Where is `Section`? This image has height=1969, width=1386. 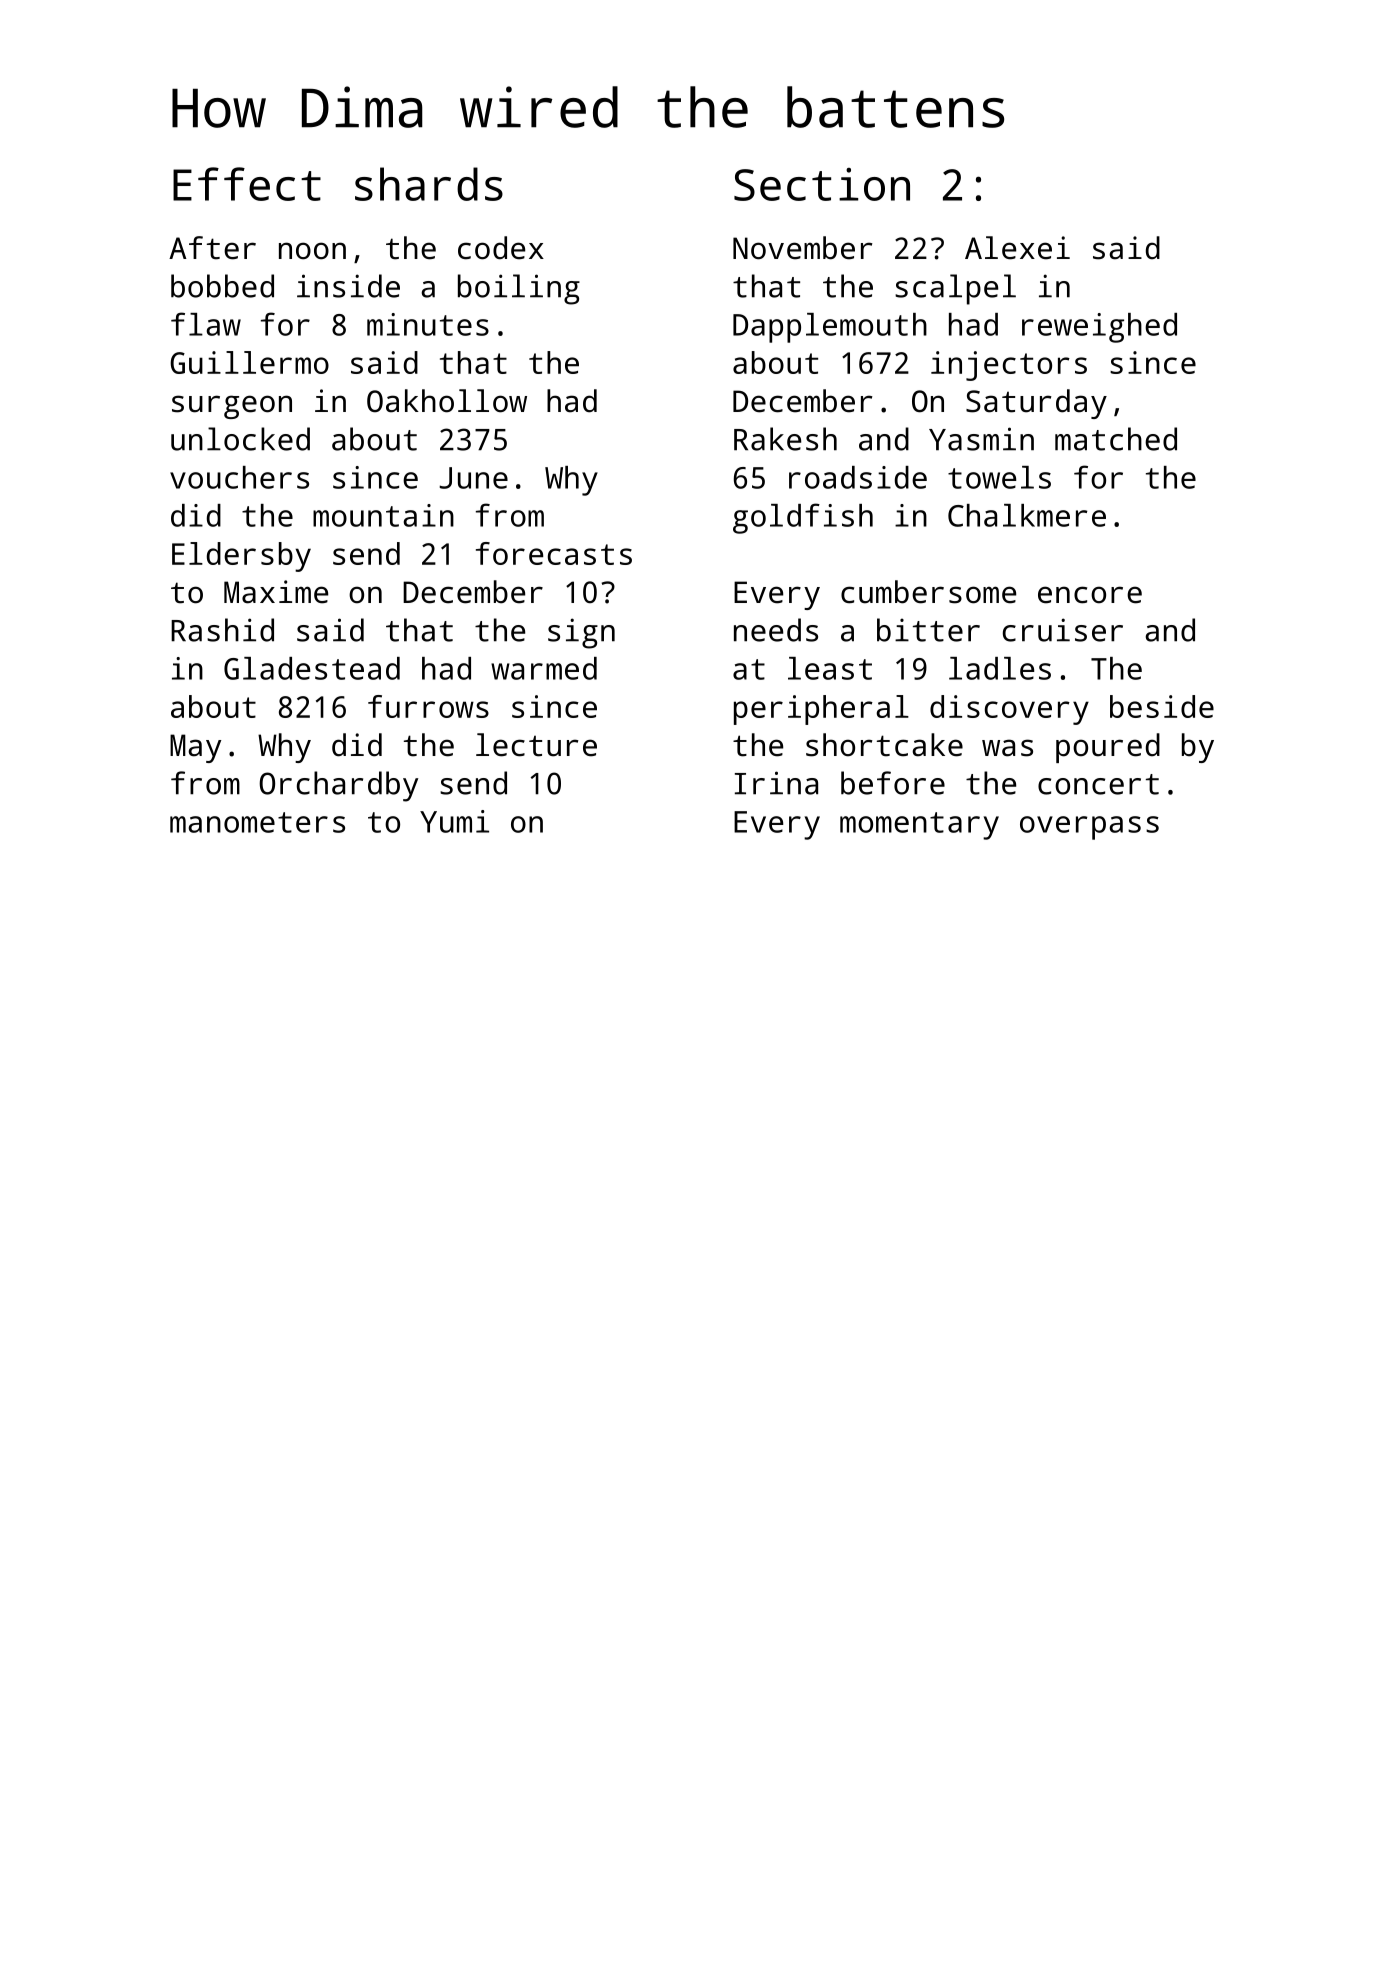
Section is located at coordinates (822, 184).
